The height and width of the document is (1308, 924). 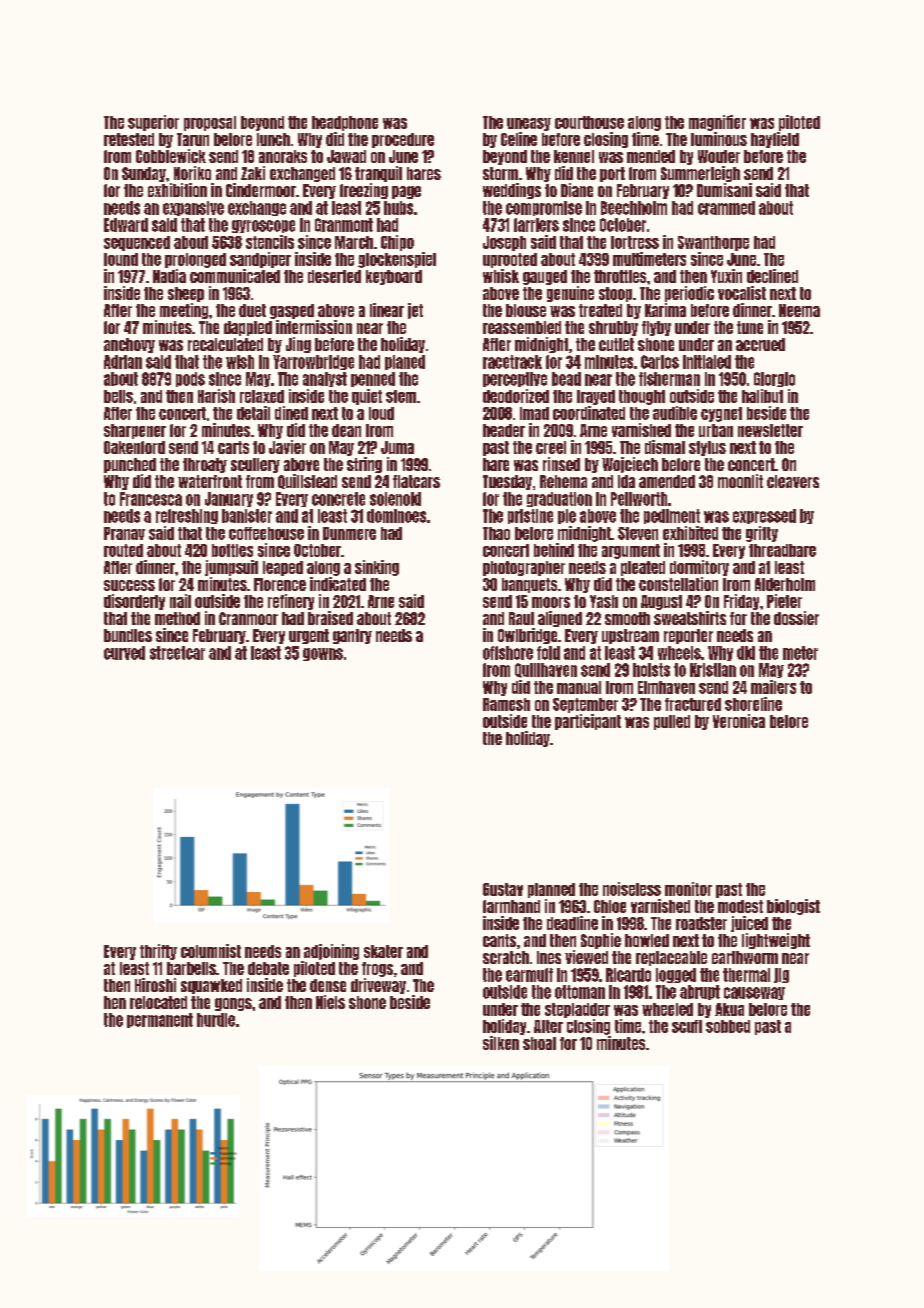 I want to click on coffeehouse, so click(x=266, y=533).
